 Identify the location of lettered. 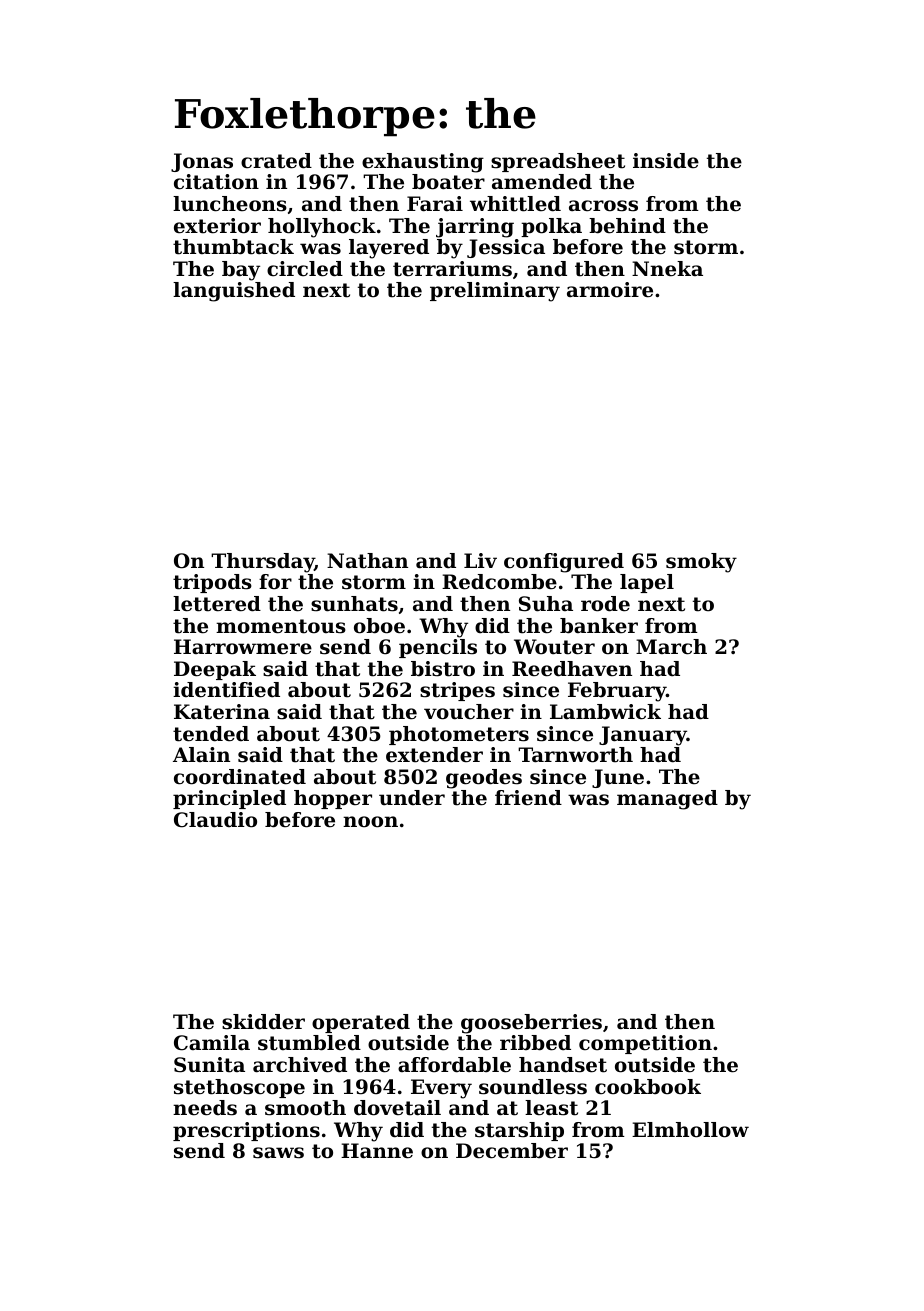
(217, 604).
